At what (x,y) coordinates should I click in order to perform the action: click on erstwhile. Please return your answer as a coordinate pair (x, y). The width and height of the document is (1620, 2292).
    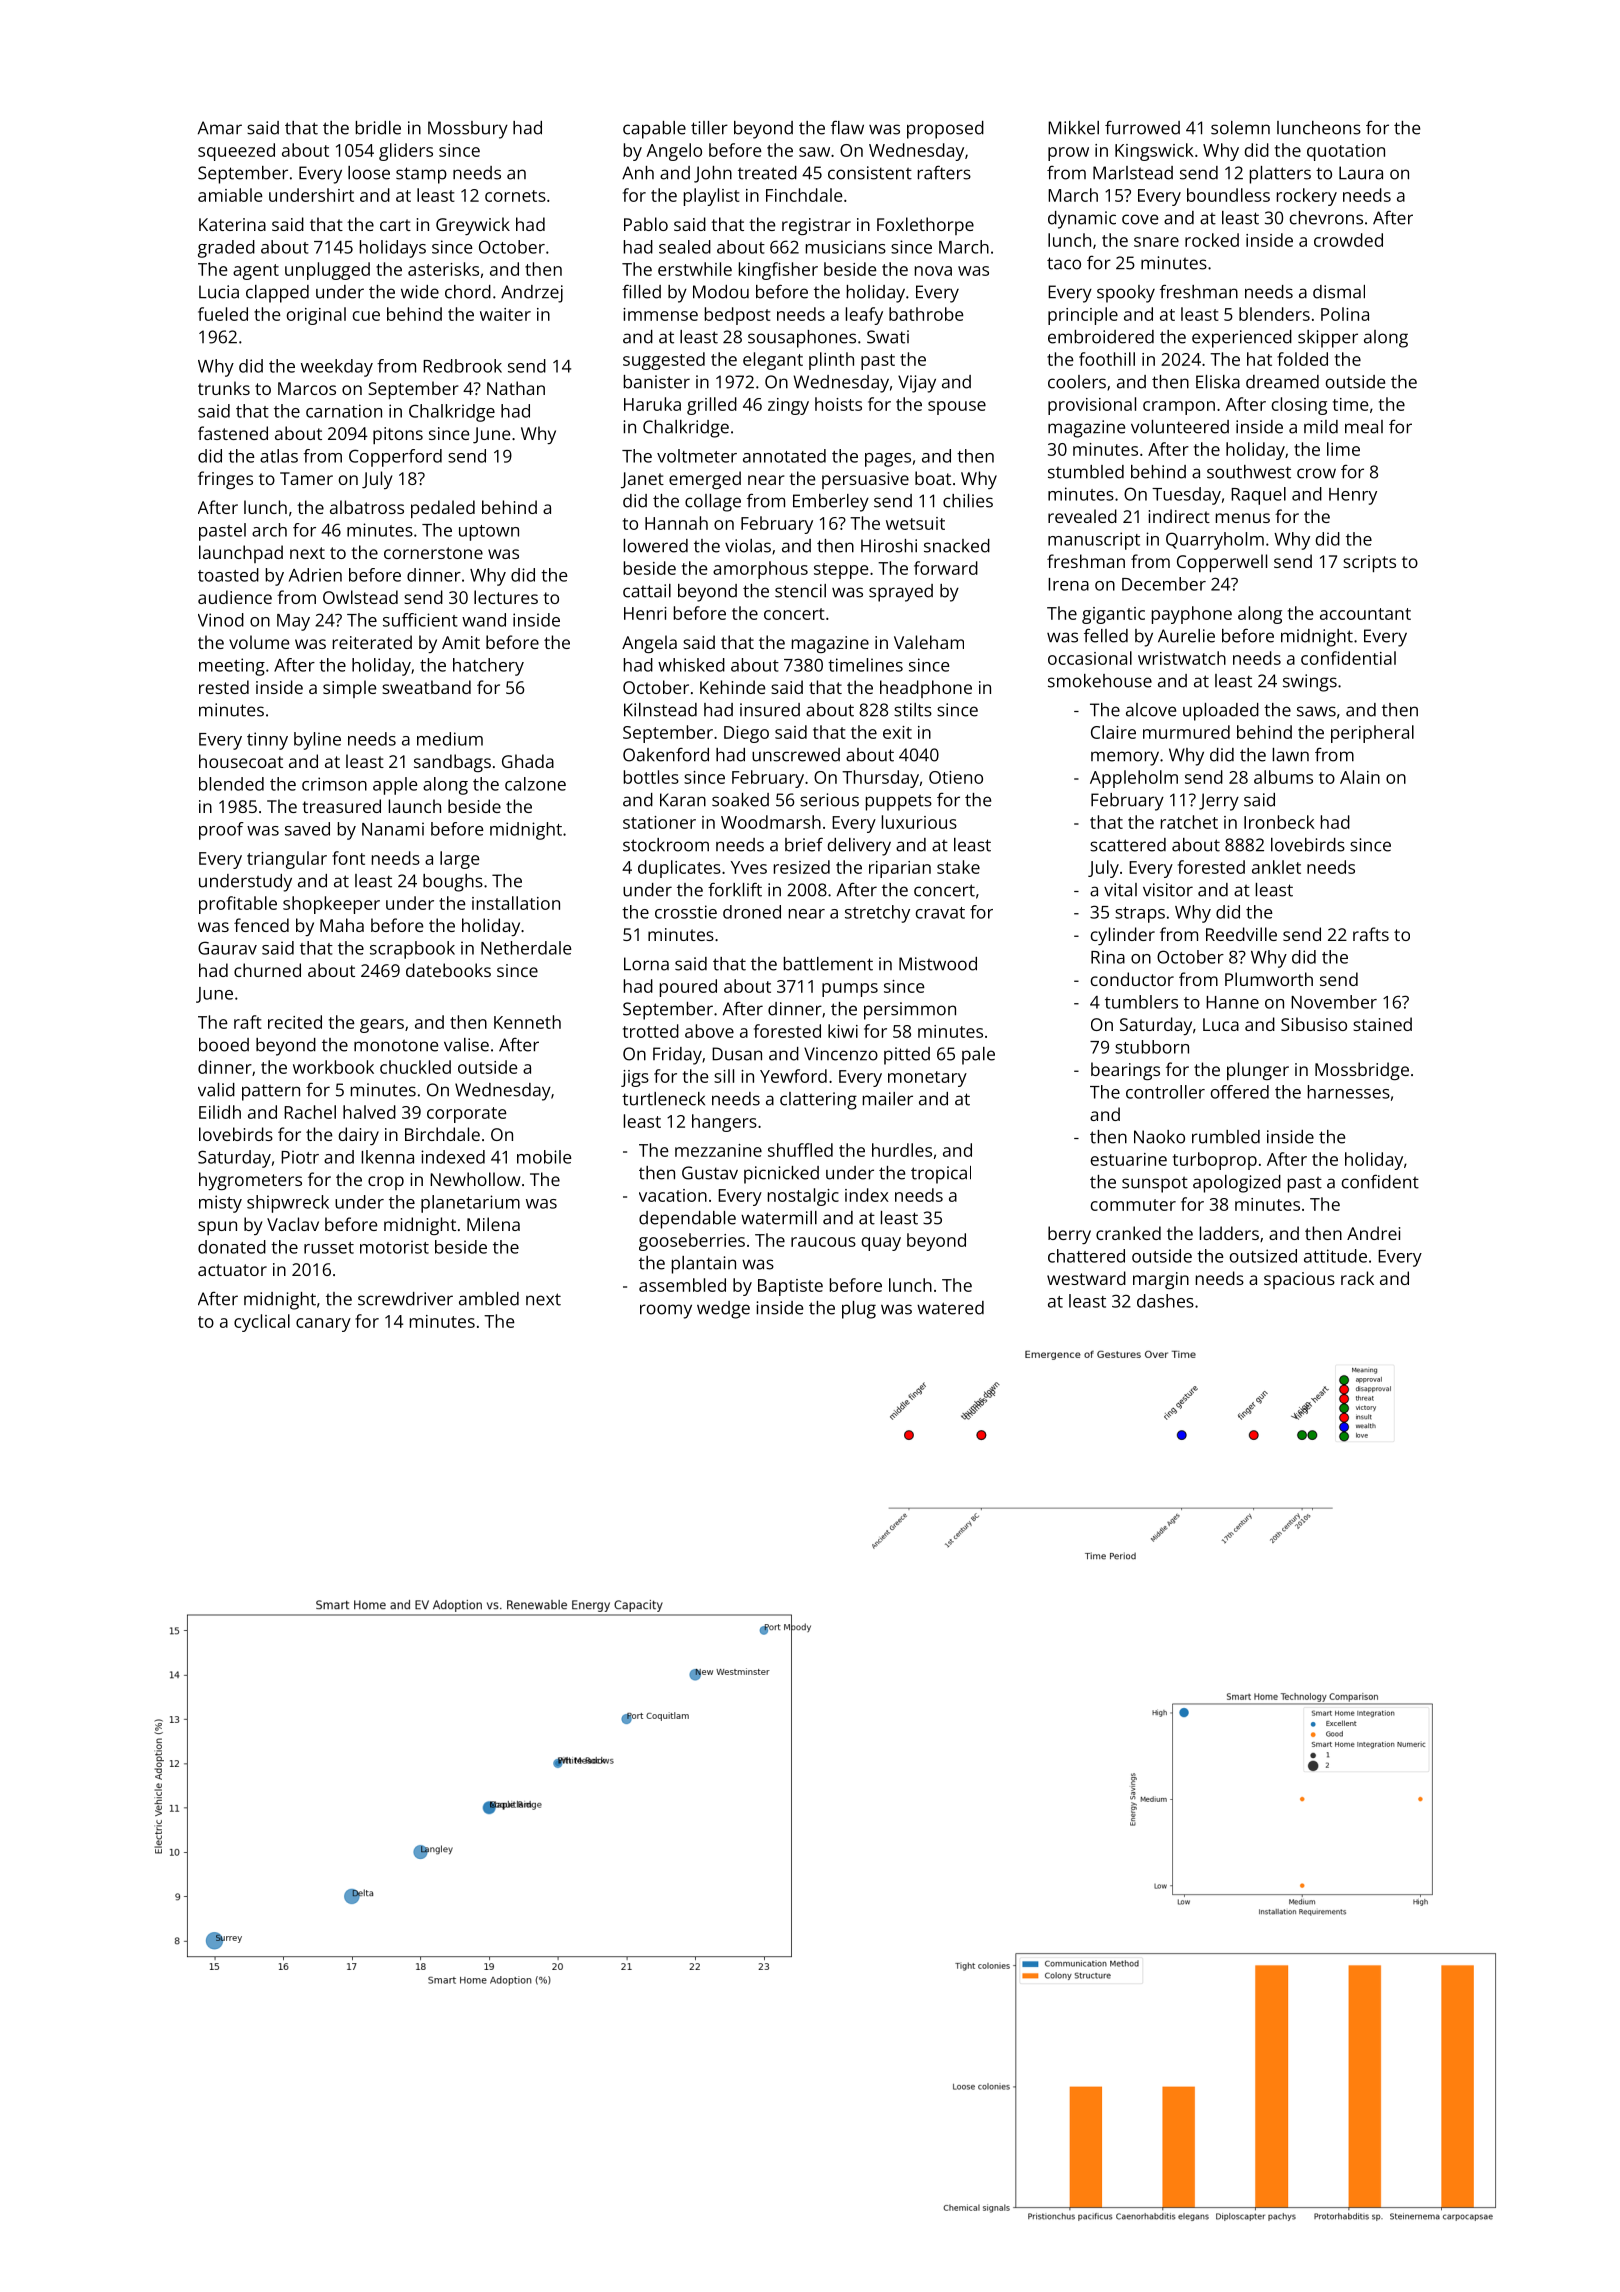
    Looking at the image, I should click on (695, 269).
